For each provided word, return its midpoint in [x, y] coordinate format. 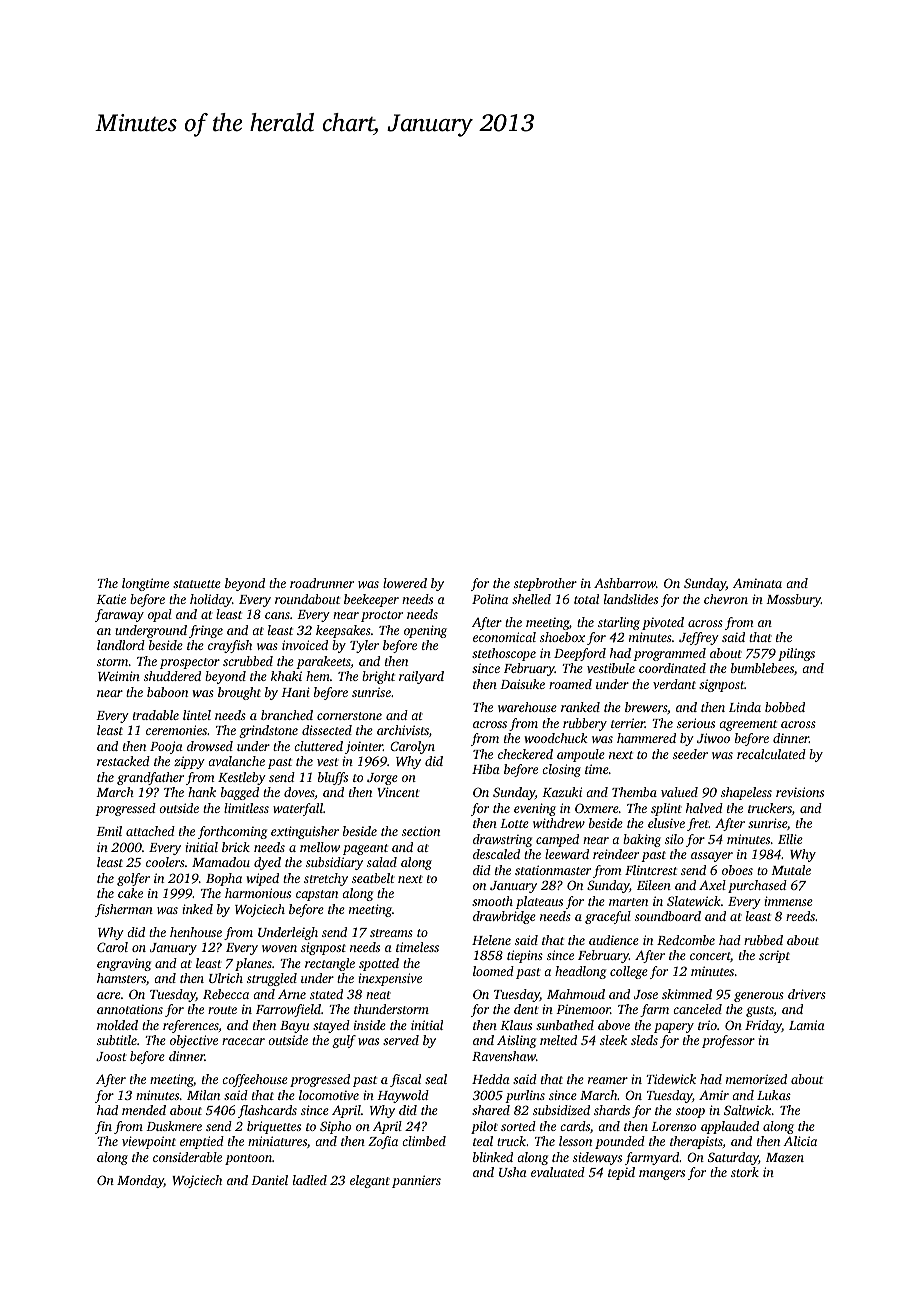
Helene [491, 940]
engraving [124, 964]
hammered [646, 738]
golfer [133, 879]
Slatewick [694, 901]
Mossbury [793, 600]
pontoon [248, 1159]
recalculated [771, 754]
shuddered [172, 676]
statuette [197, 584]
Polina [490, 599]
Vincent [398, 792]
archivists [403, 730]
